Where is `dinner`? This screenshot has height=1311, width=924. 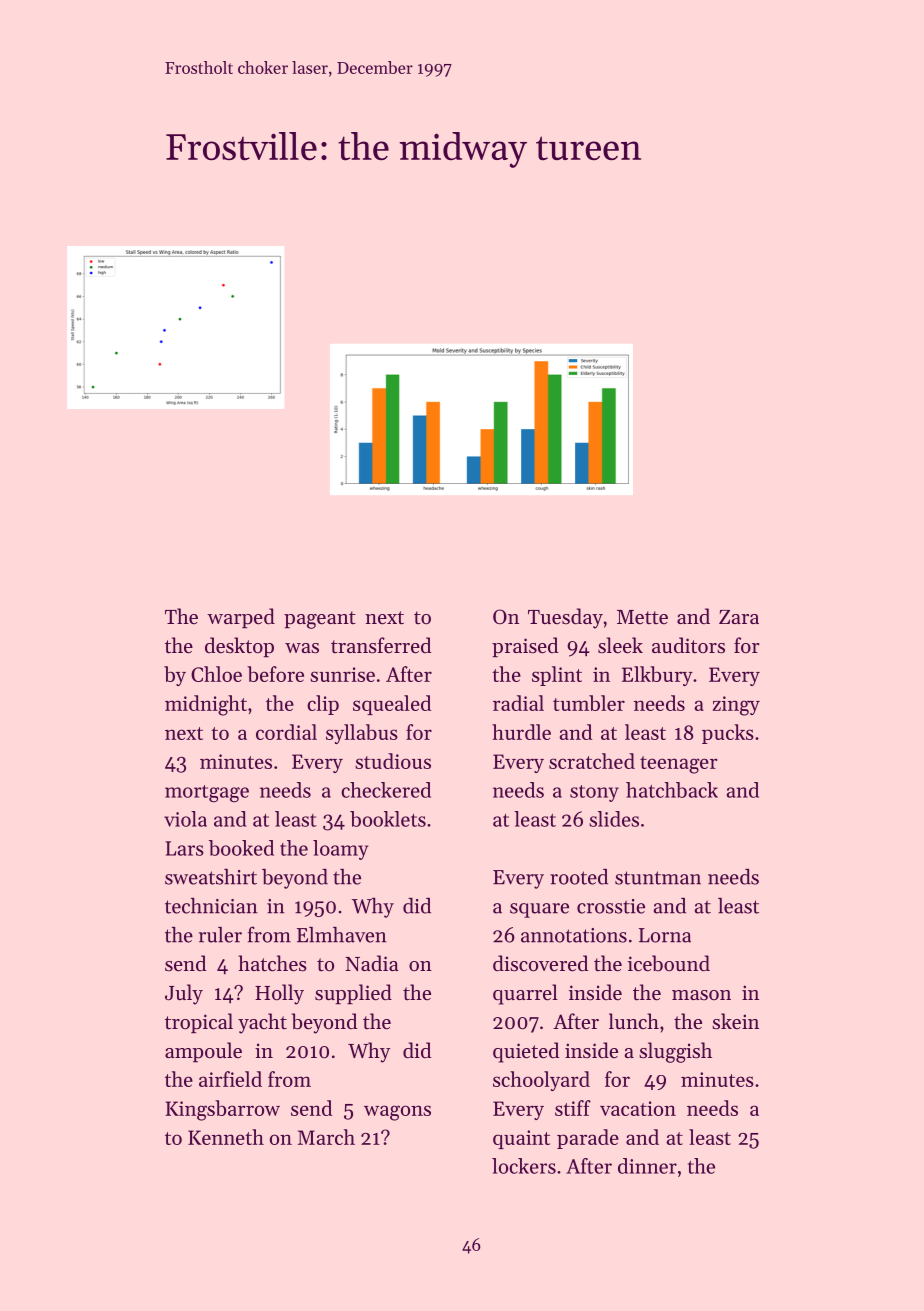
dinner is located at coordinates (647, 1166).
